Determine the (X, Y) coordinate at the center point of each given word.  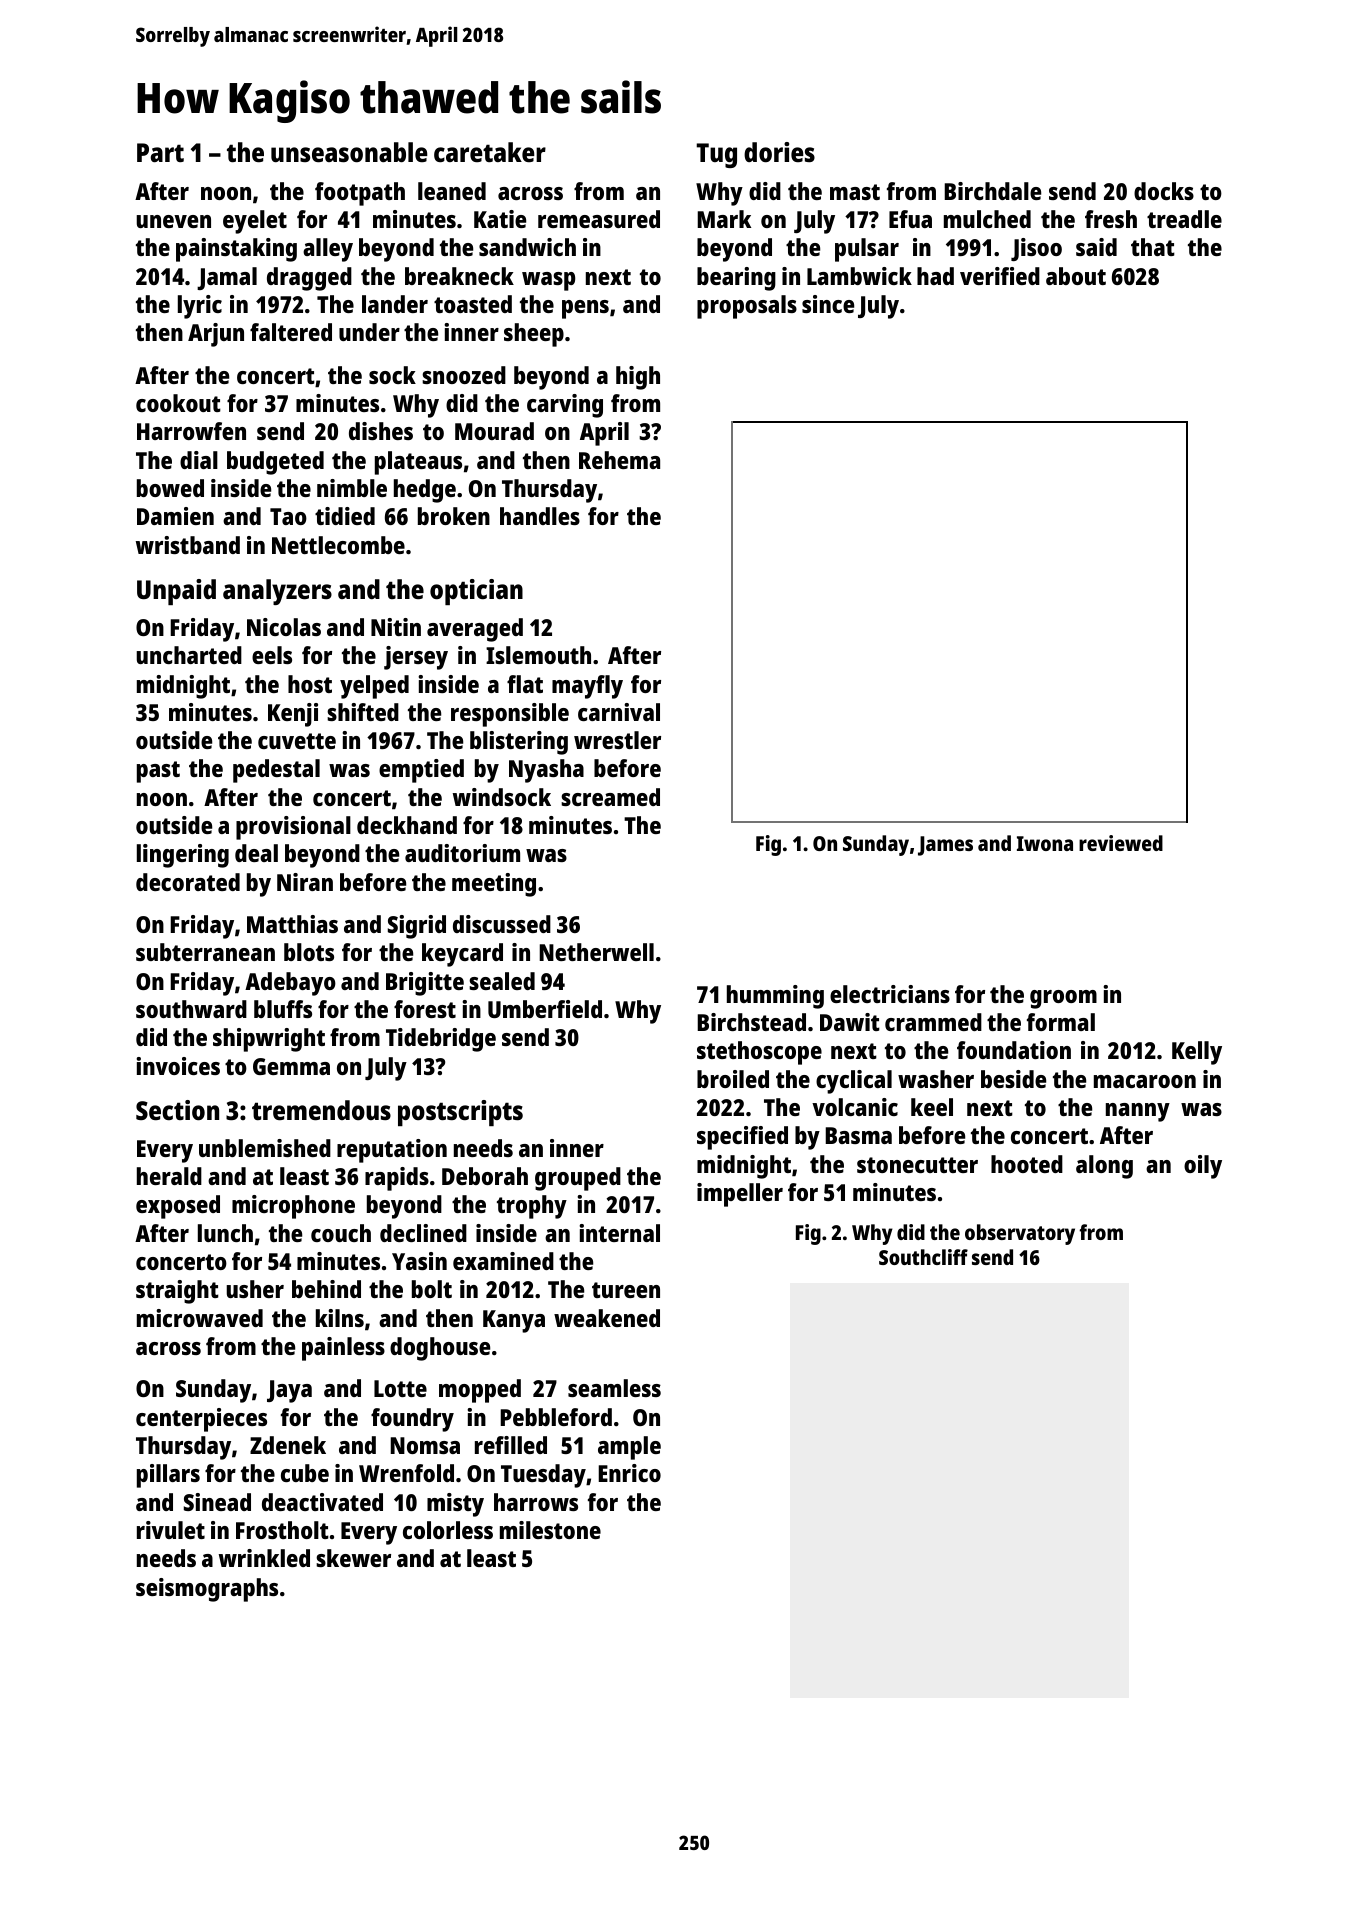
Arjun (216, 335)
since (828, 304)
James (945, 846)
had (935, 276)
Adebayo (290, 984)
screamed (610, 797)
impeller (740, 1195)
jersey (416, 658)
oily (1203, 1167)
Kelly (1197, 1053)
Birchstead (751, 1022)
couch (341, 1233)
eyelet (255, 222)
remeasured (599, 219)
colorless (448, 1530)
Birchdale (992, 191)
